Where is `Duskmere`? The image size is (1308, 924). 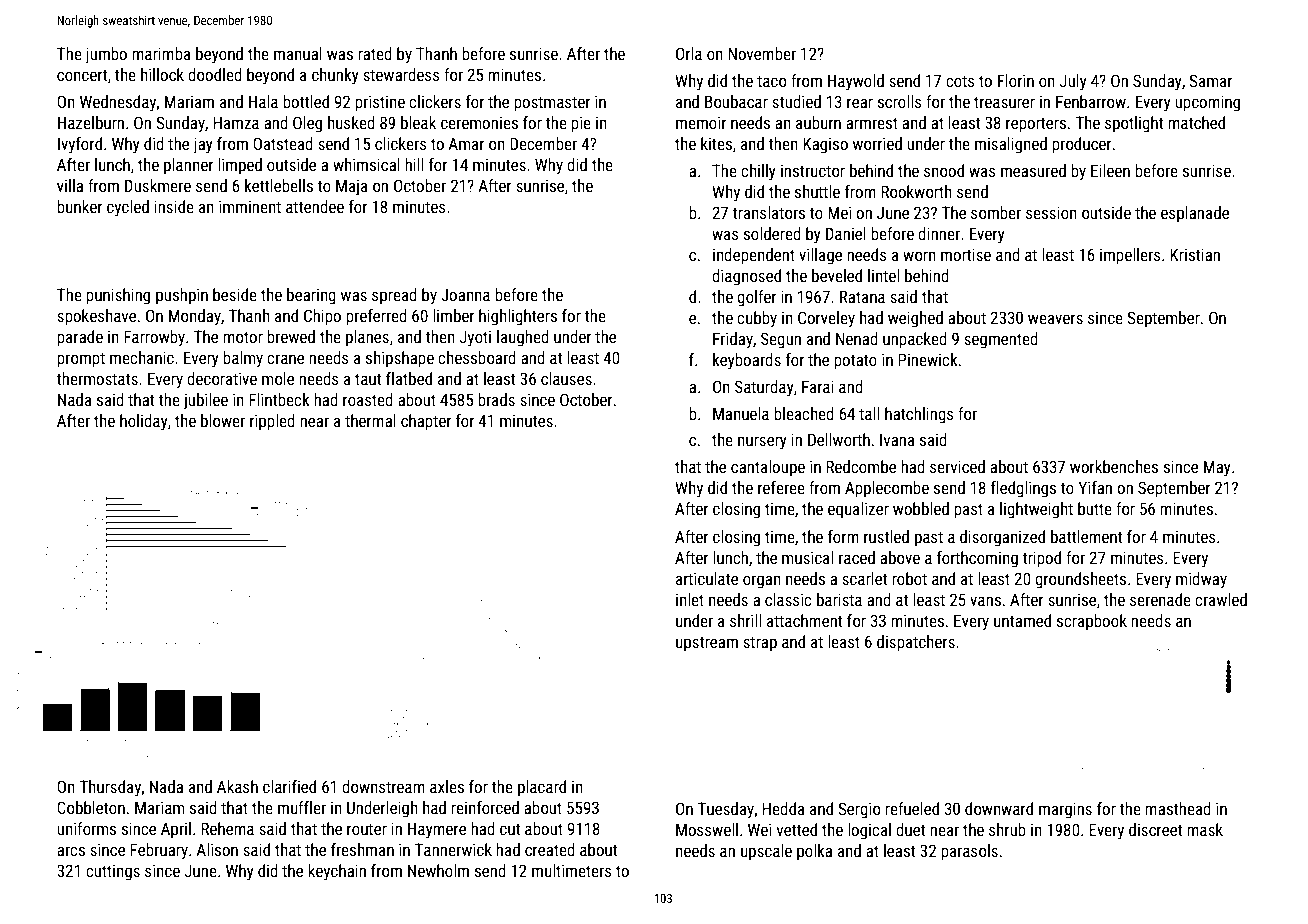 Duskmere is located at coordinates (158, 185).
